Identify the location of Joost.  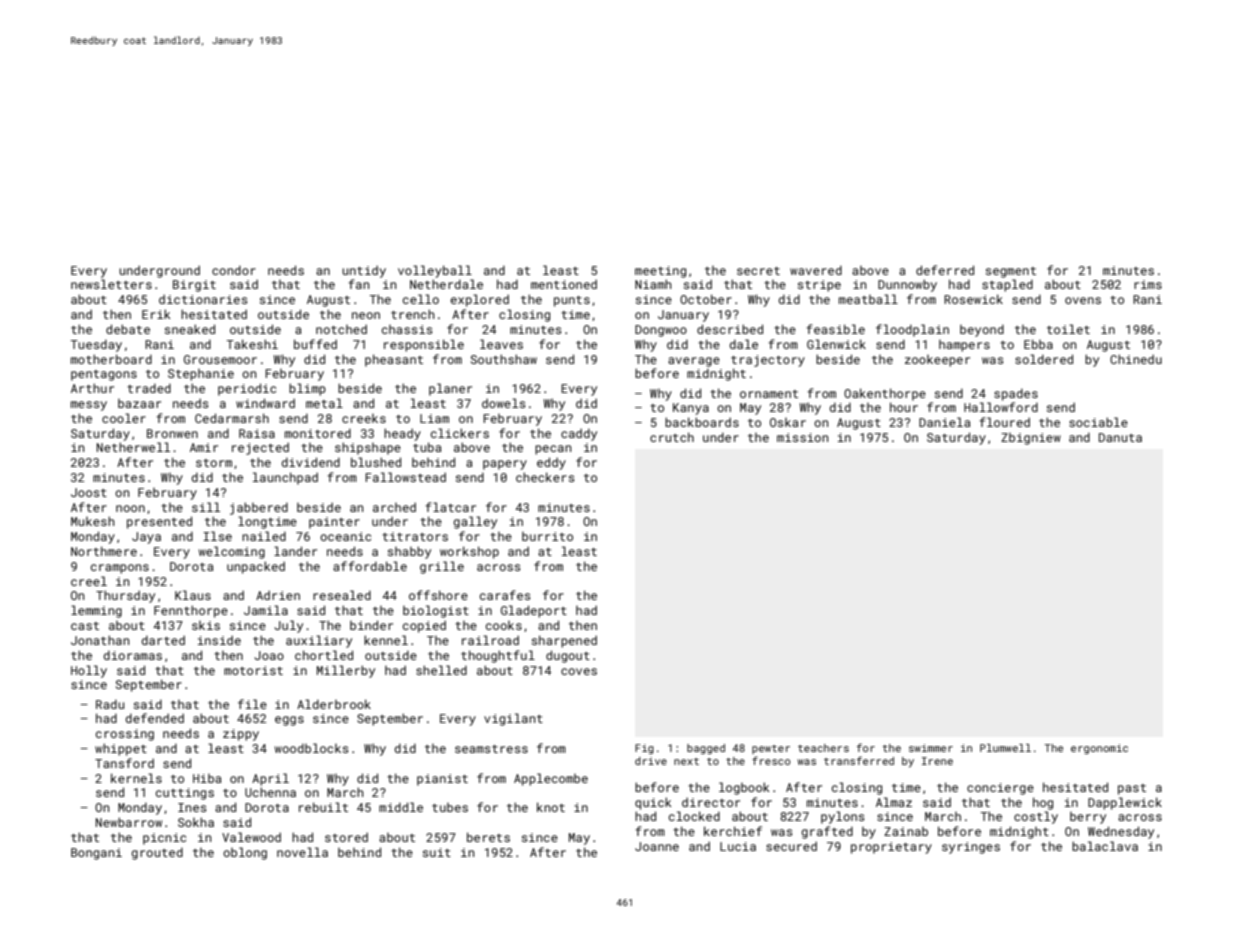
(89, 492).
